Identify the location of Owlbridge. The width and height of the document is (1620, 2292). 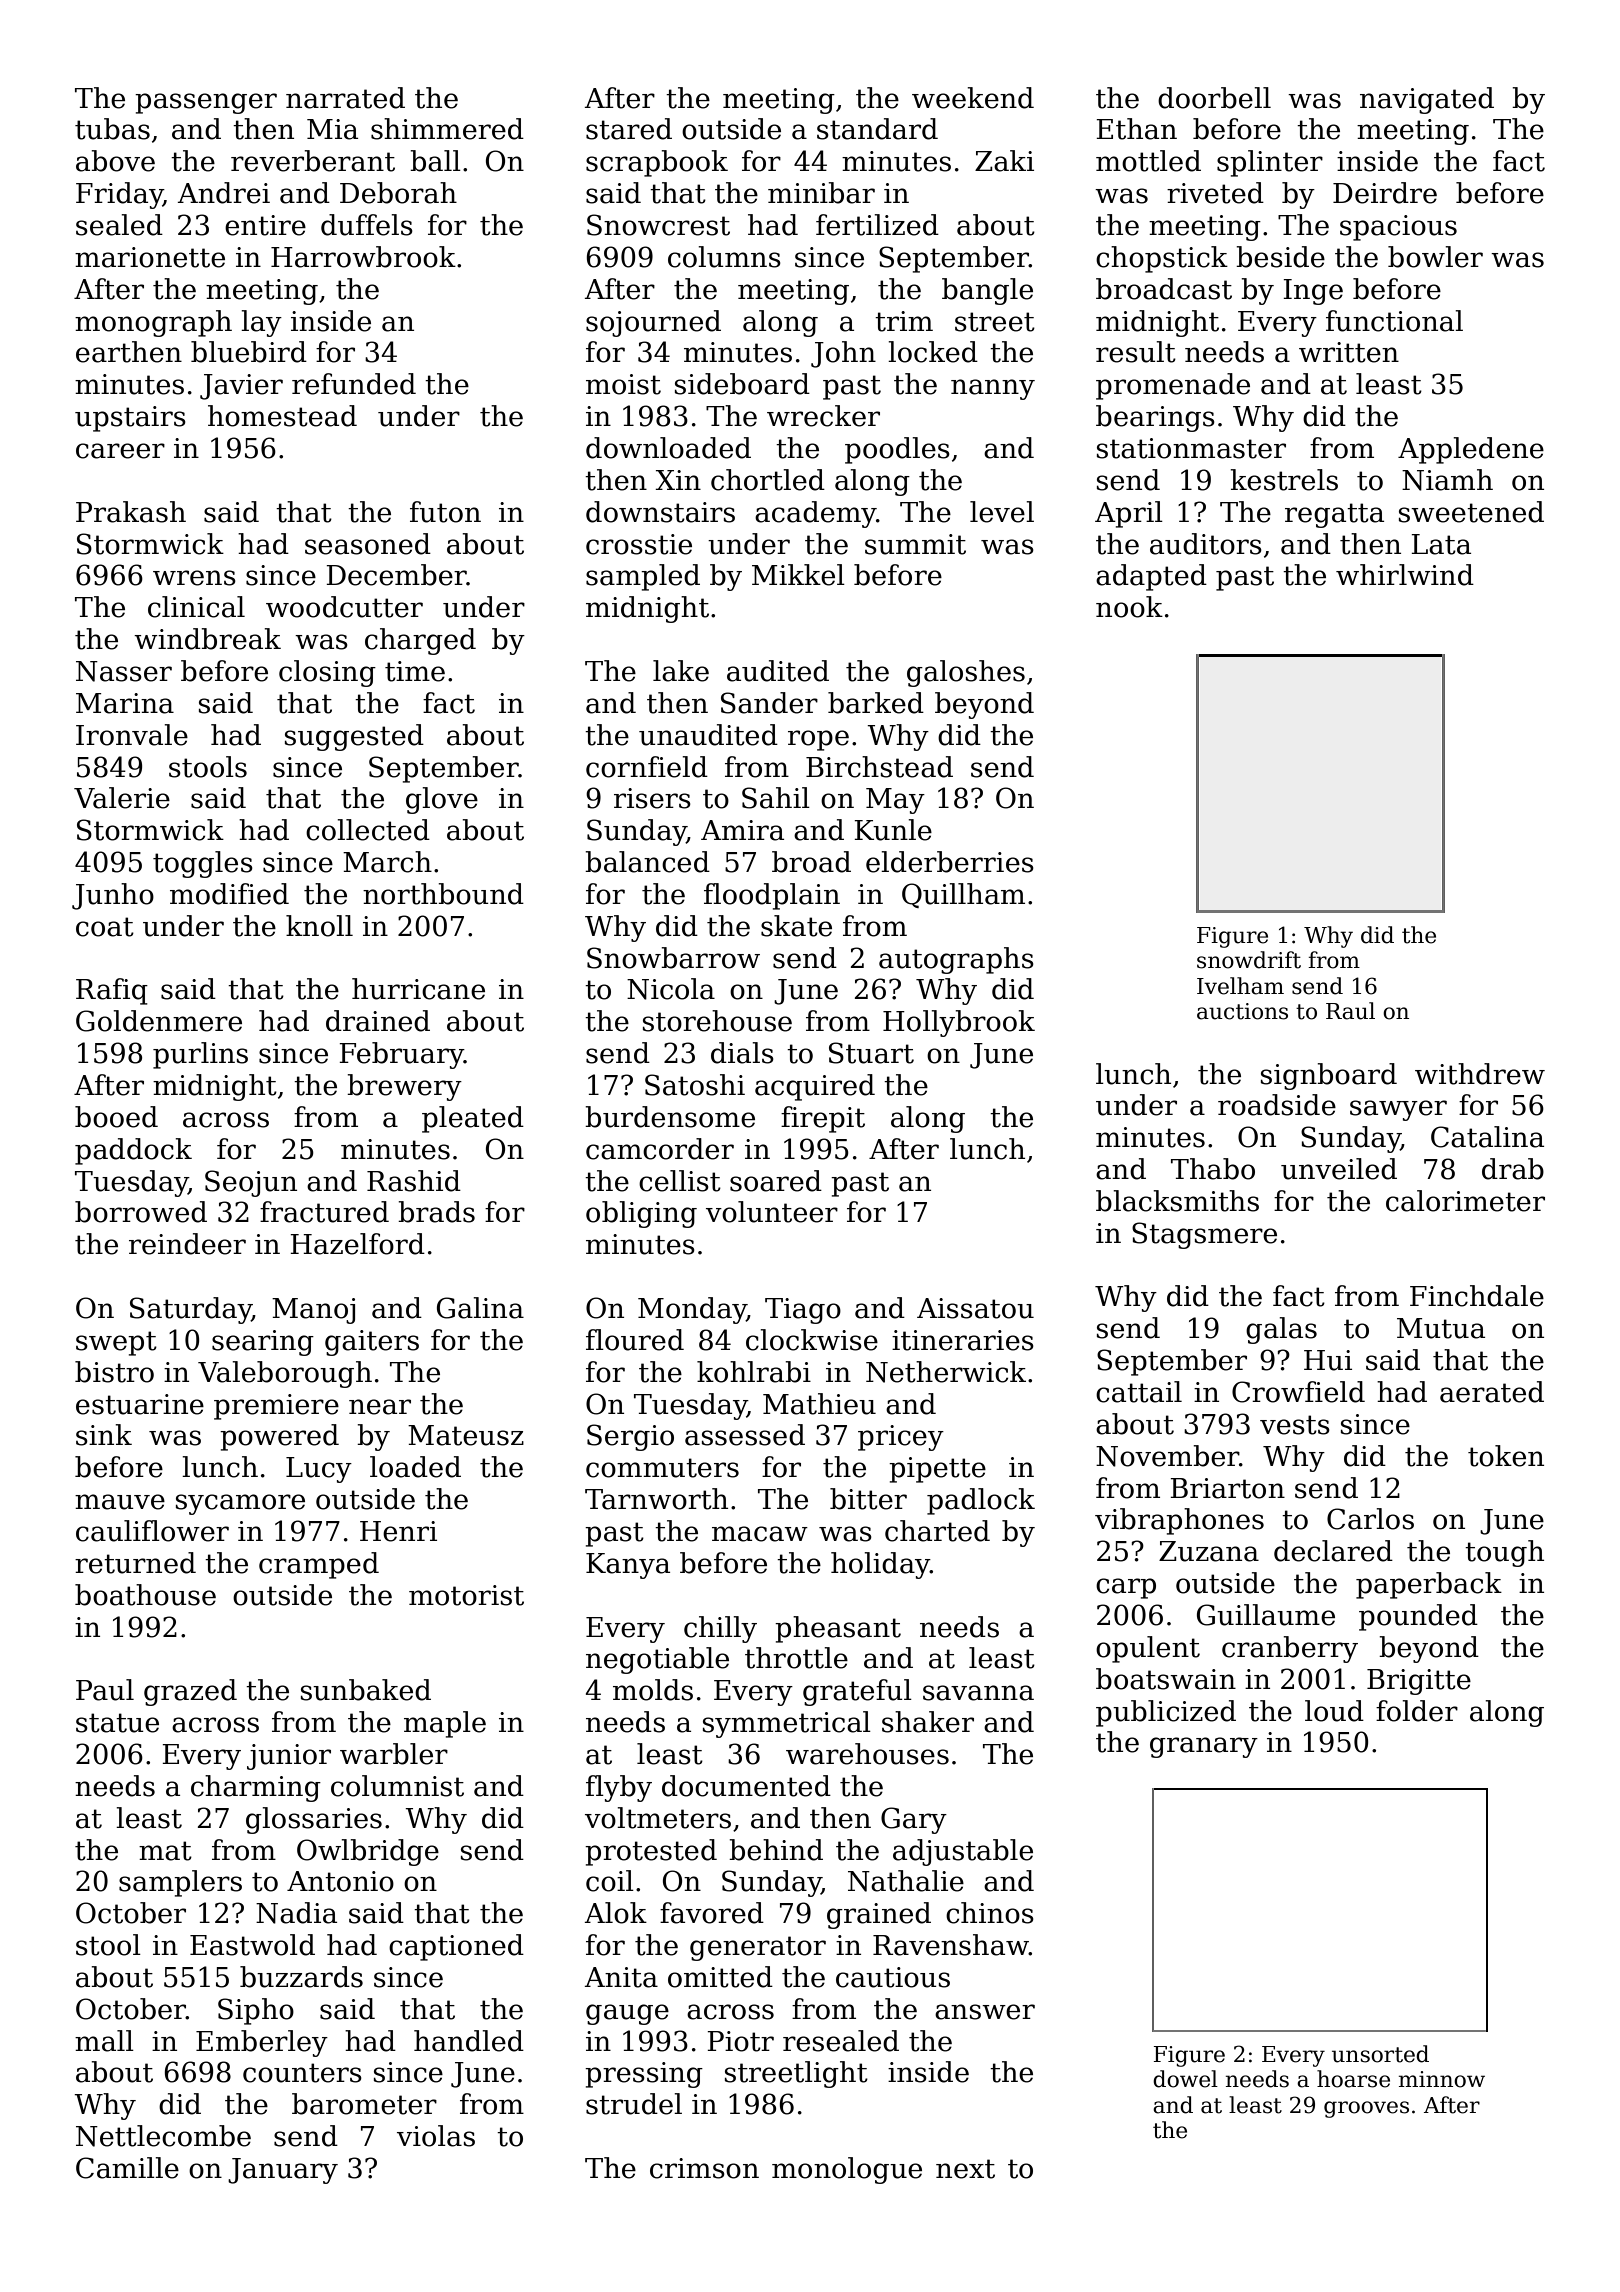
(368, 1852).
